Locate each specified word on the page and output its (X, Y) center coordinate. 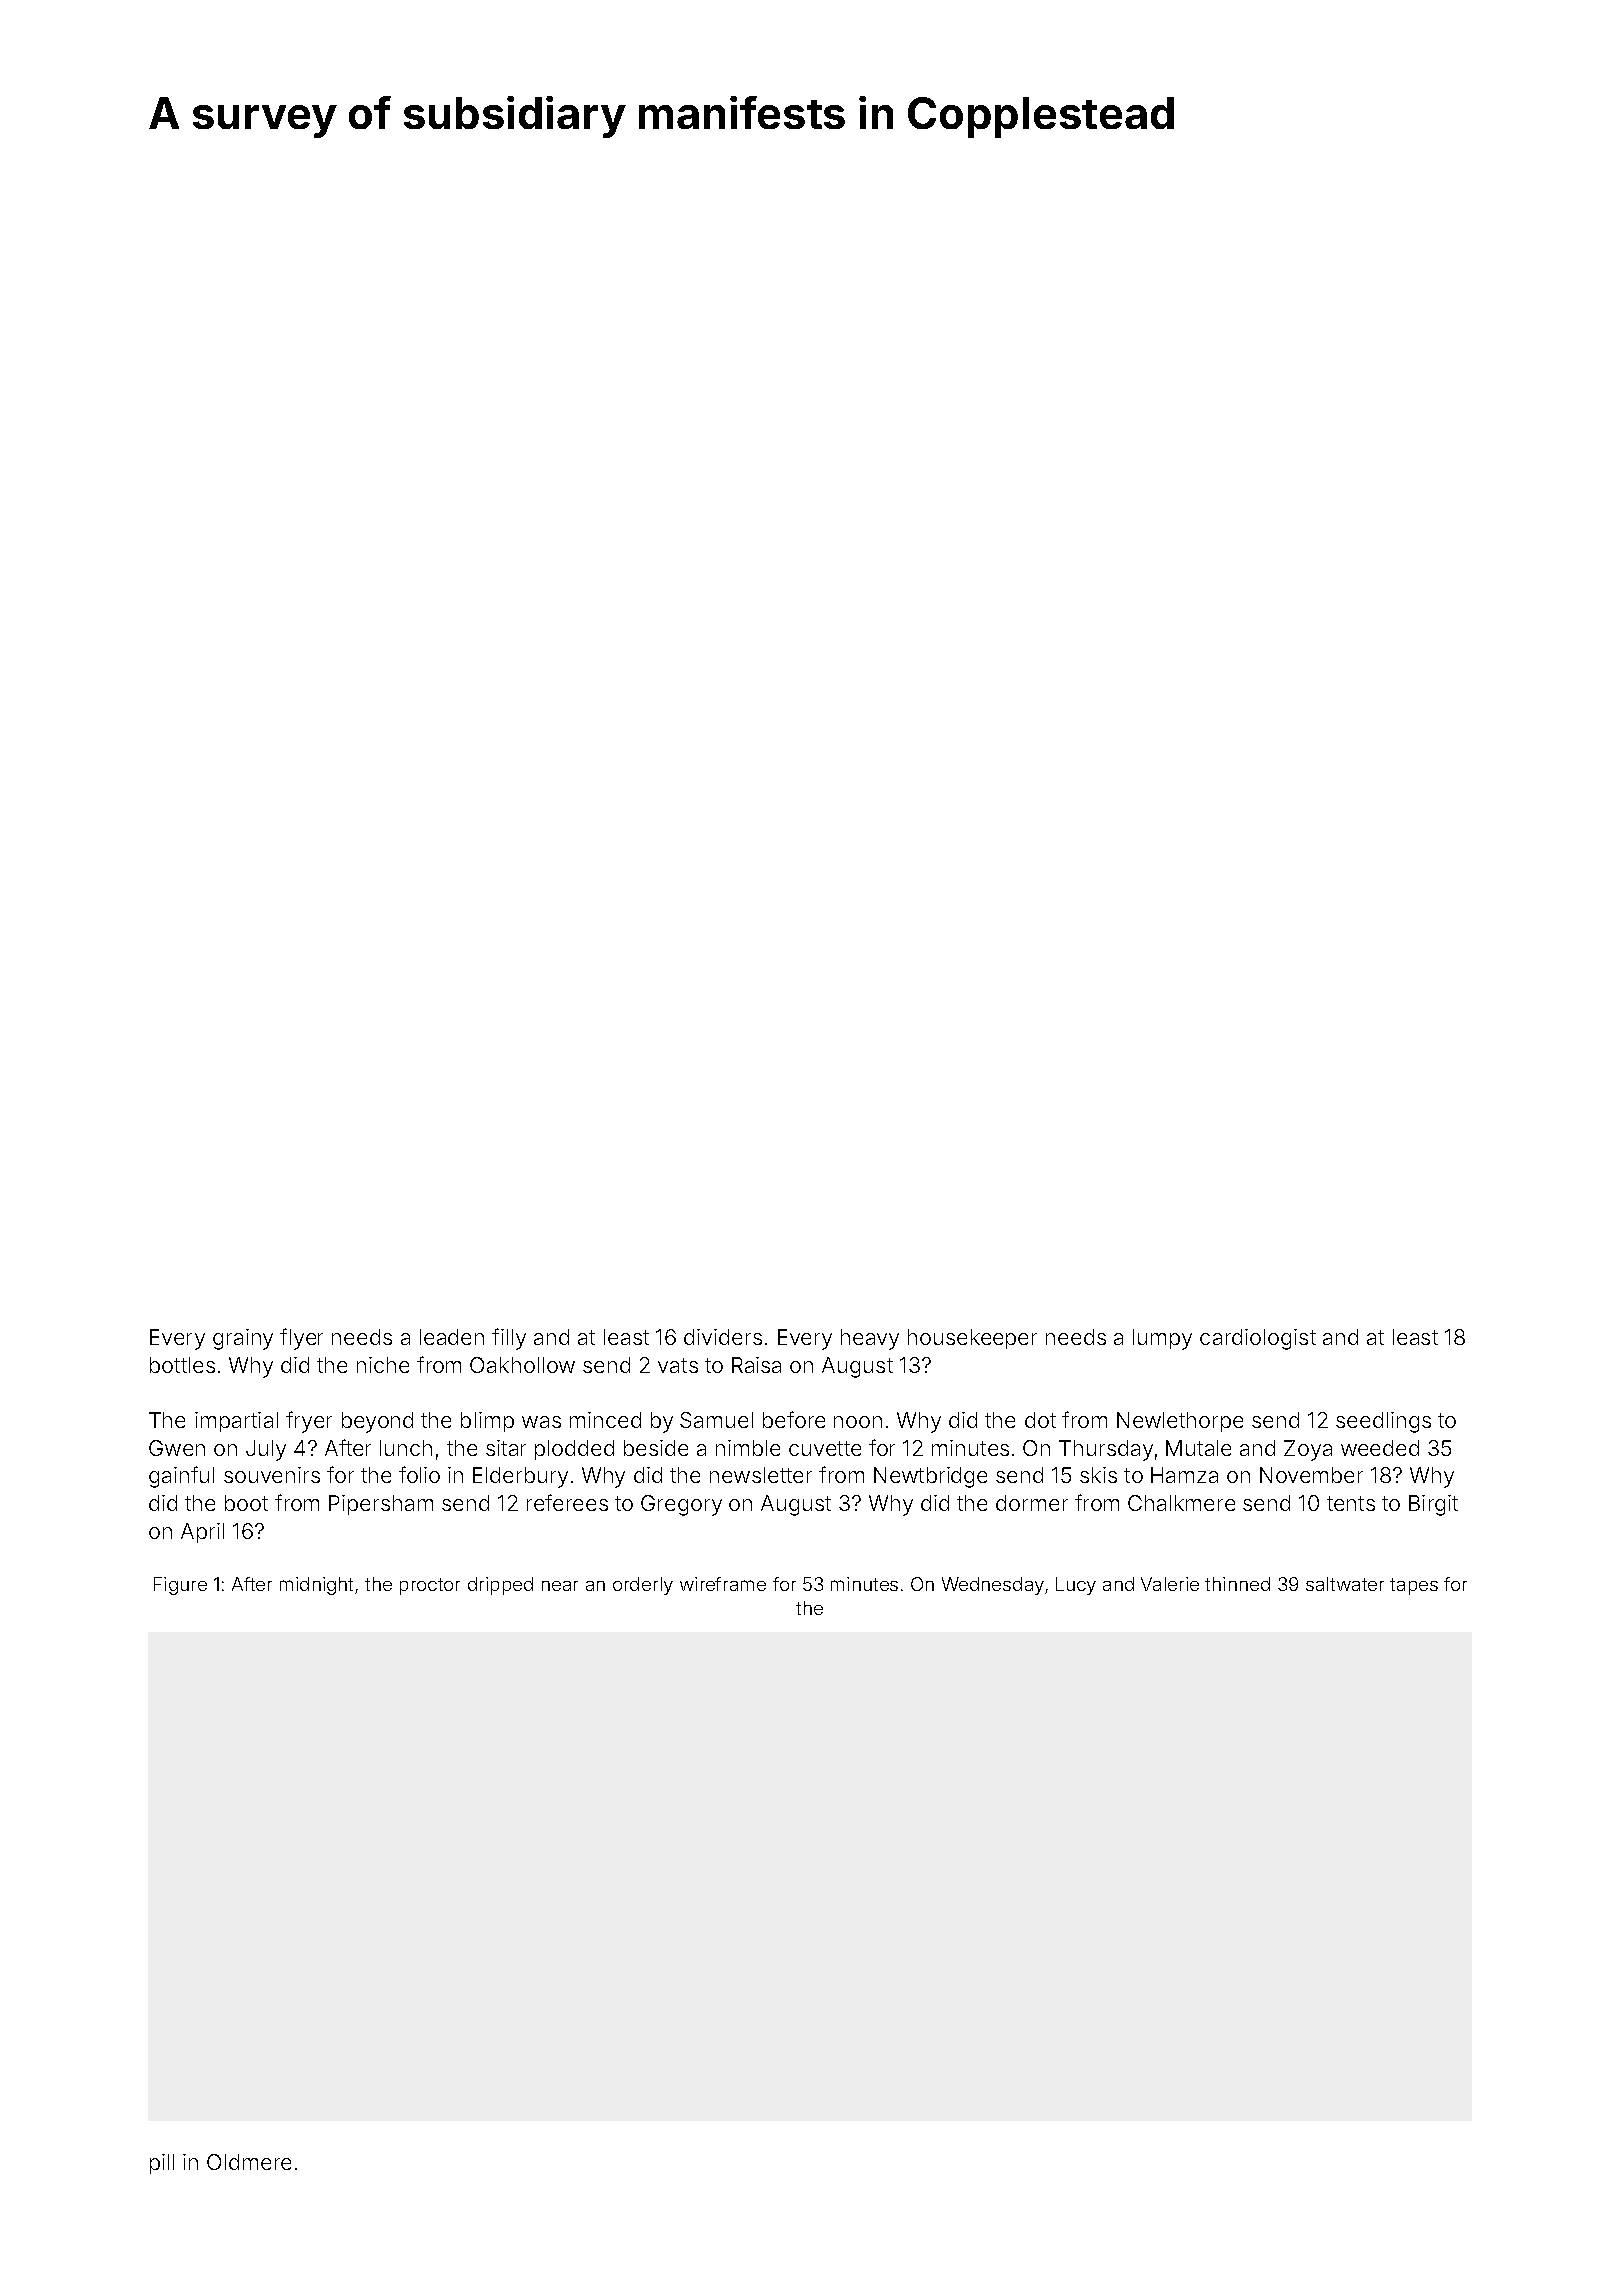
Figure (180, 1586)
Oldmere (249, 2162)
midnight (316, 1586)
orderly (643, 1586)
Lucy (1076, 1586)
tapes (1414, 1586)
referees (567, 1502)
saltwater (1345, 1584)
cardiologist (1258, 1339)
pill (162, 2164)
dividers (723, 1337)
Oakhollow (522, 1365)
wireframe (723, 1584)
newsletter (761, 1475)
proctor (430, 1586)
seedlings (1383, 1422)
